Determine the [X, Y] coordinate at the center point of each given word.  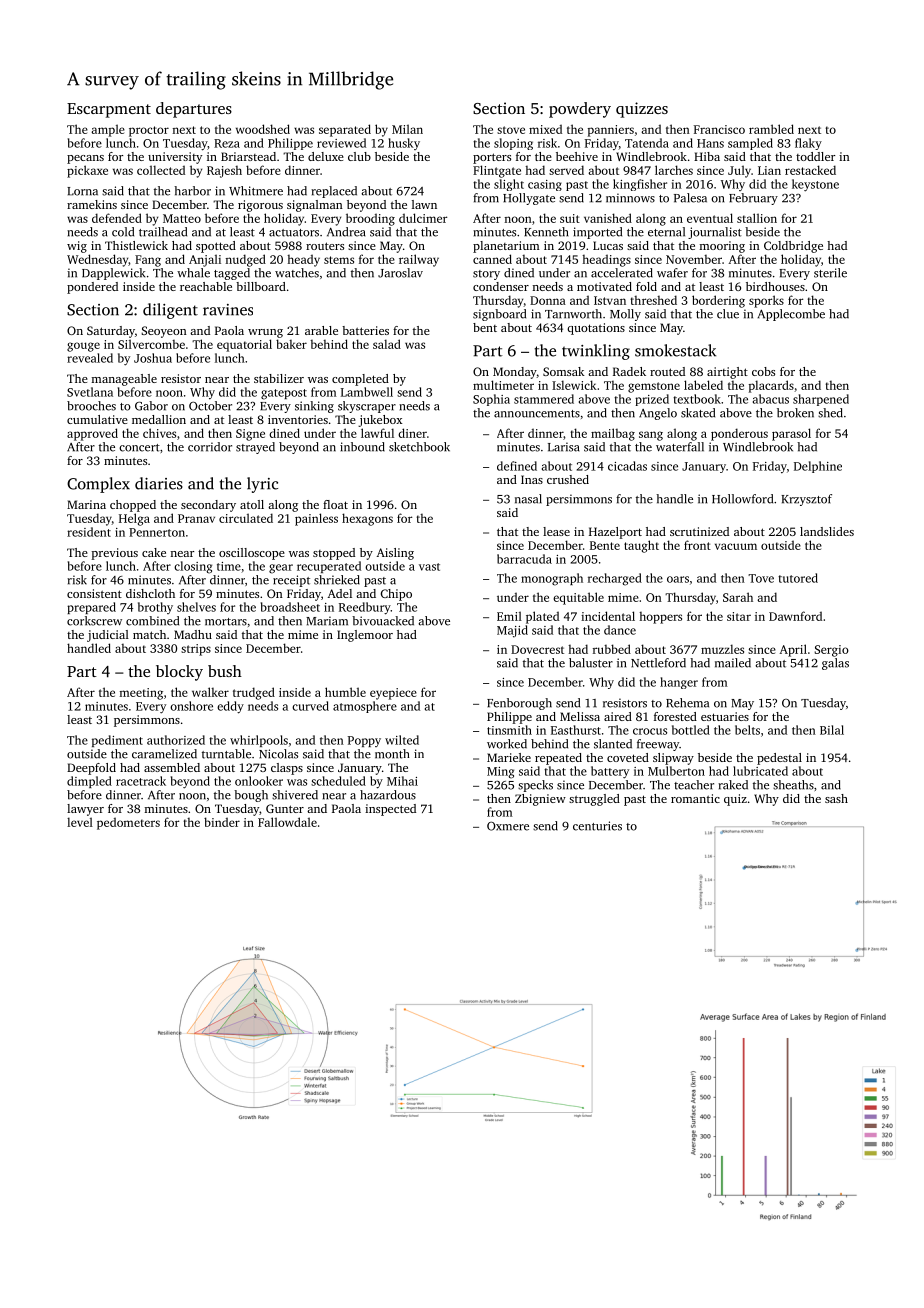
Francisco [719, 129]
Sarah [738, 597]
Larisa [563, 447]
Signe [250, 435]
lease [556, 531]
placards [771, 386]
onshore [191, 706]
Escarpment [109, 110]
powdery [580, 110]
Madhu [193, 634]
